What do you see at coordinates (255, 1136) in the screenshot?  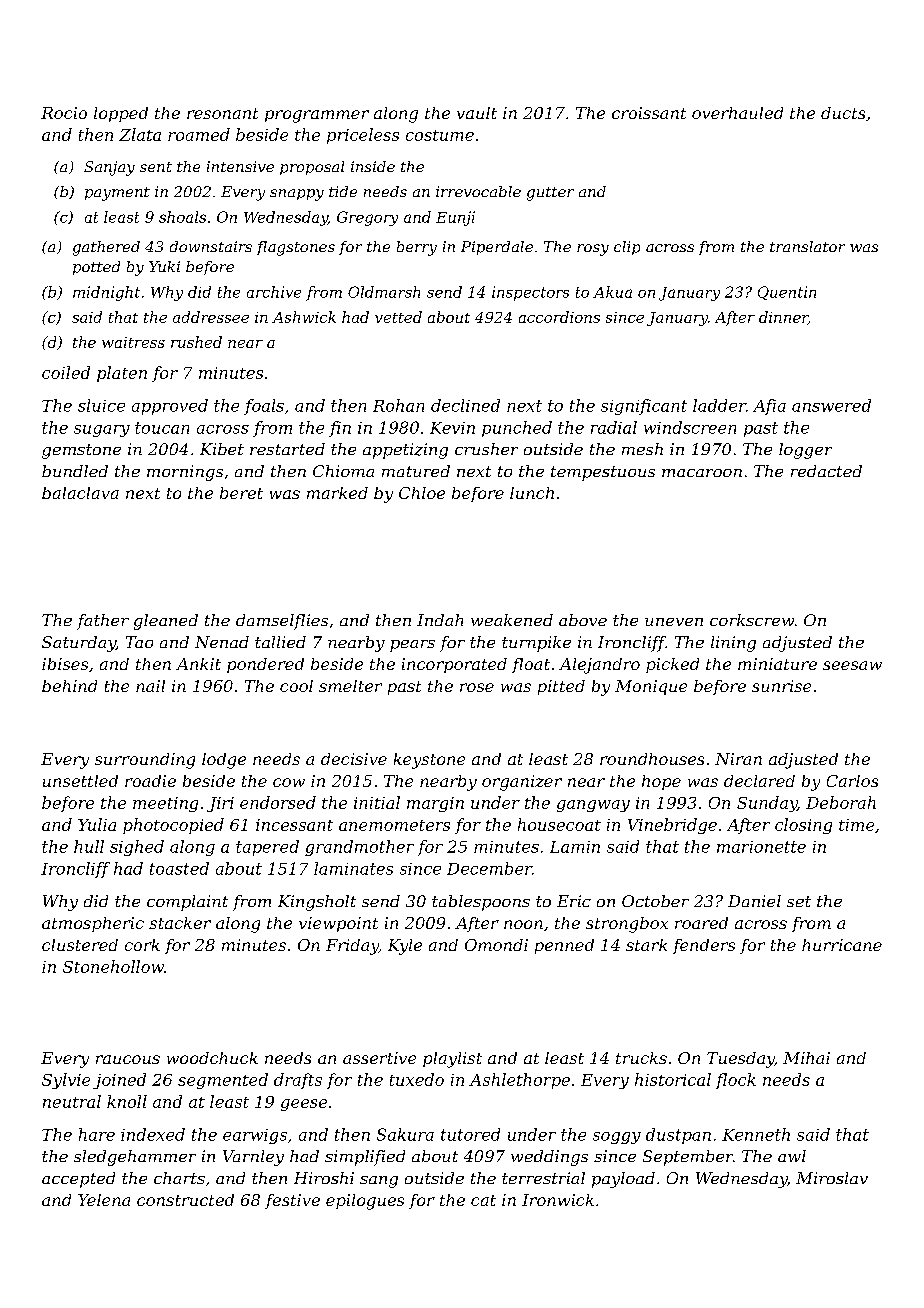 I see `earwigs` at bounding box center [255, 1136].
